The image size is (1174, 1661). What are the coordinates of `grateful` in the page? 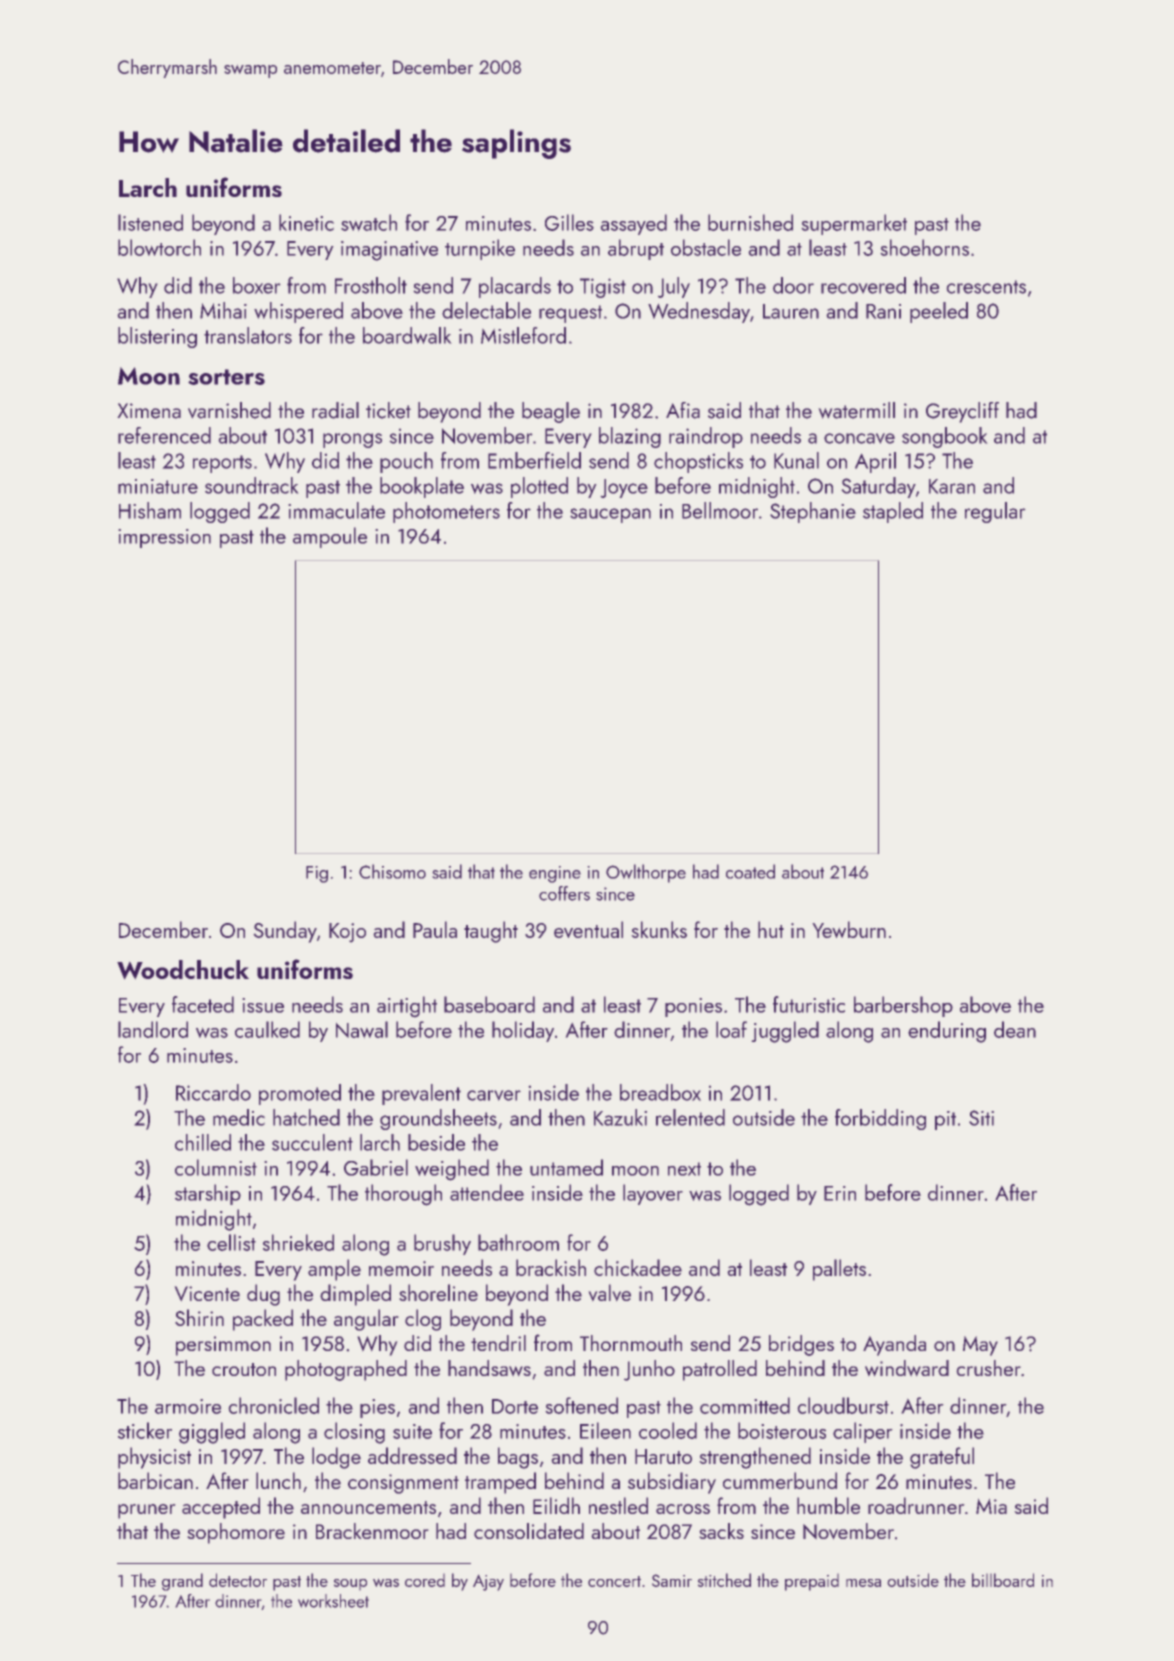 It's located at (942, 1458).
